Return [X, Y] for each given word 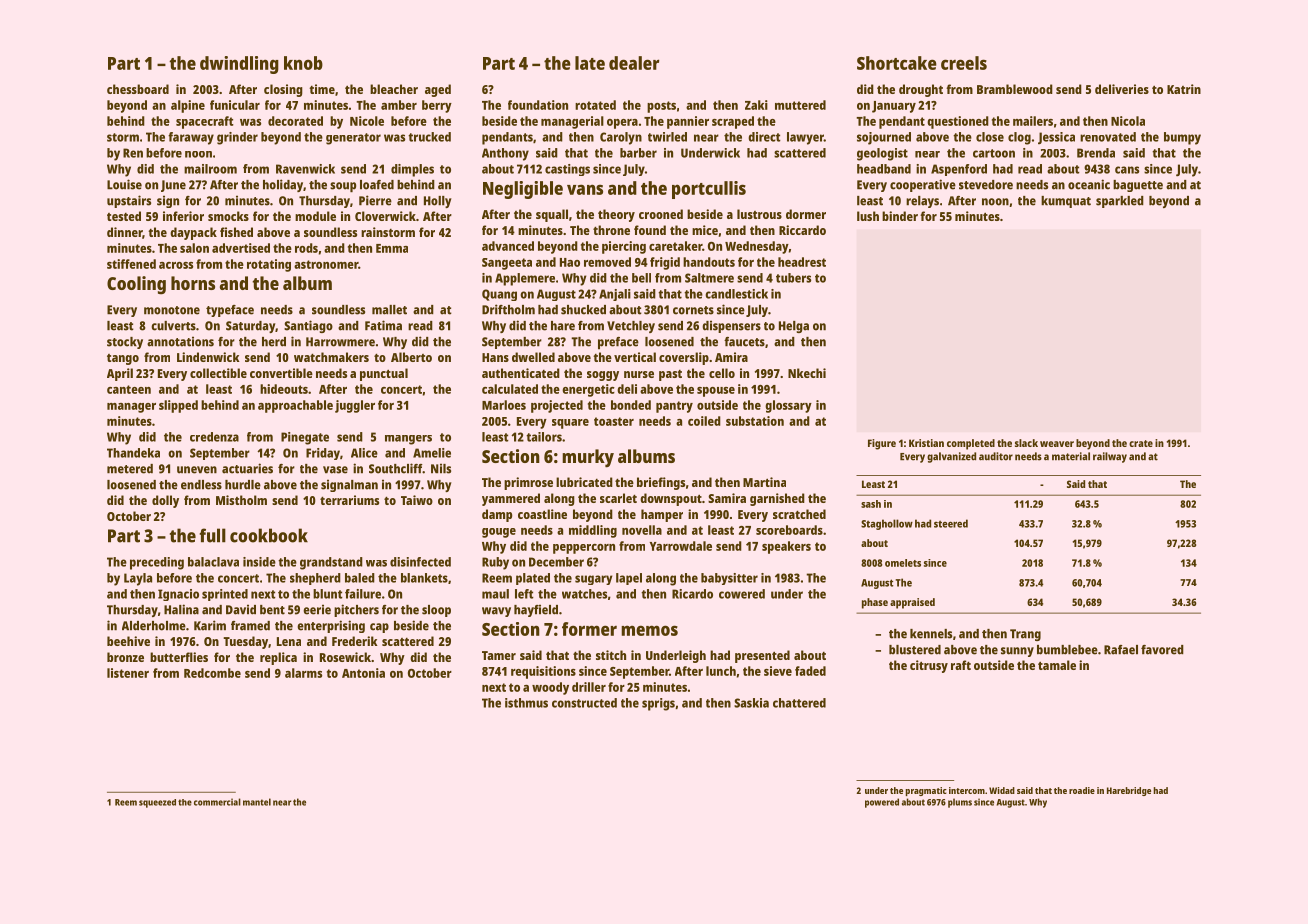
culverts [173, 326]
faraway [191, 138]
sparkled [1120, 202]
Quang [499, 295]
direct [764, 137]
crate [1141, 443]
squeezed [157, 803]
